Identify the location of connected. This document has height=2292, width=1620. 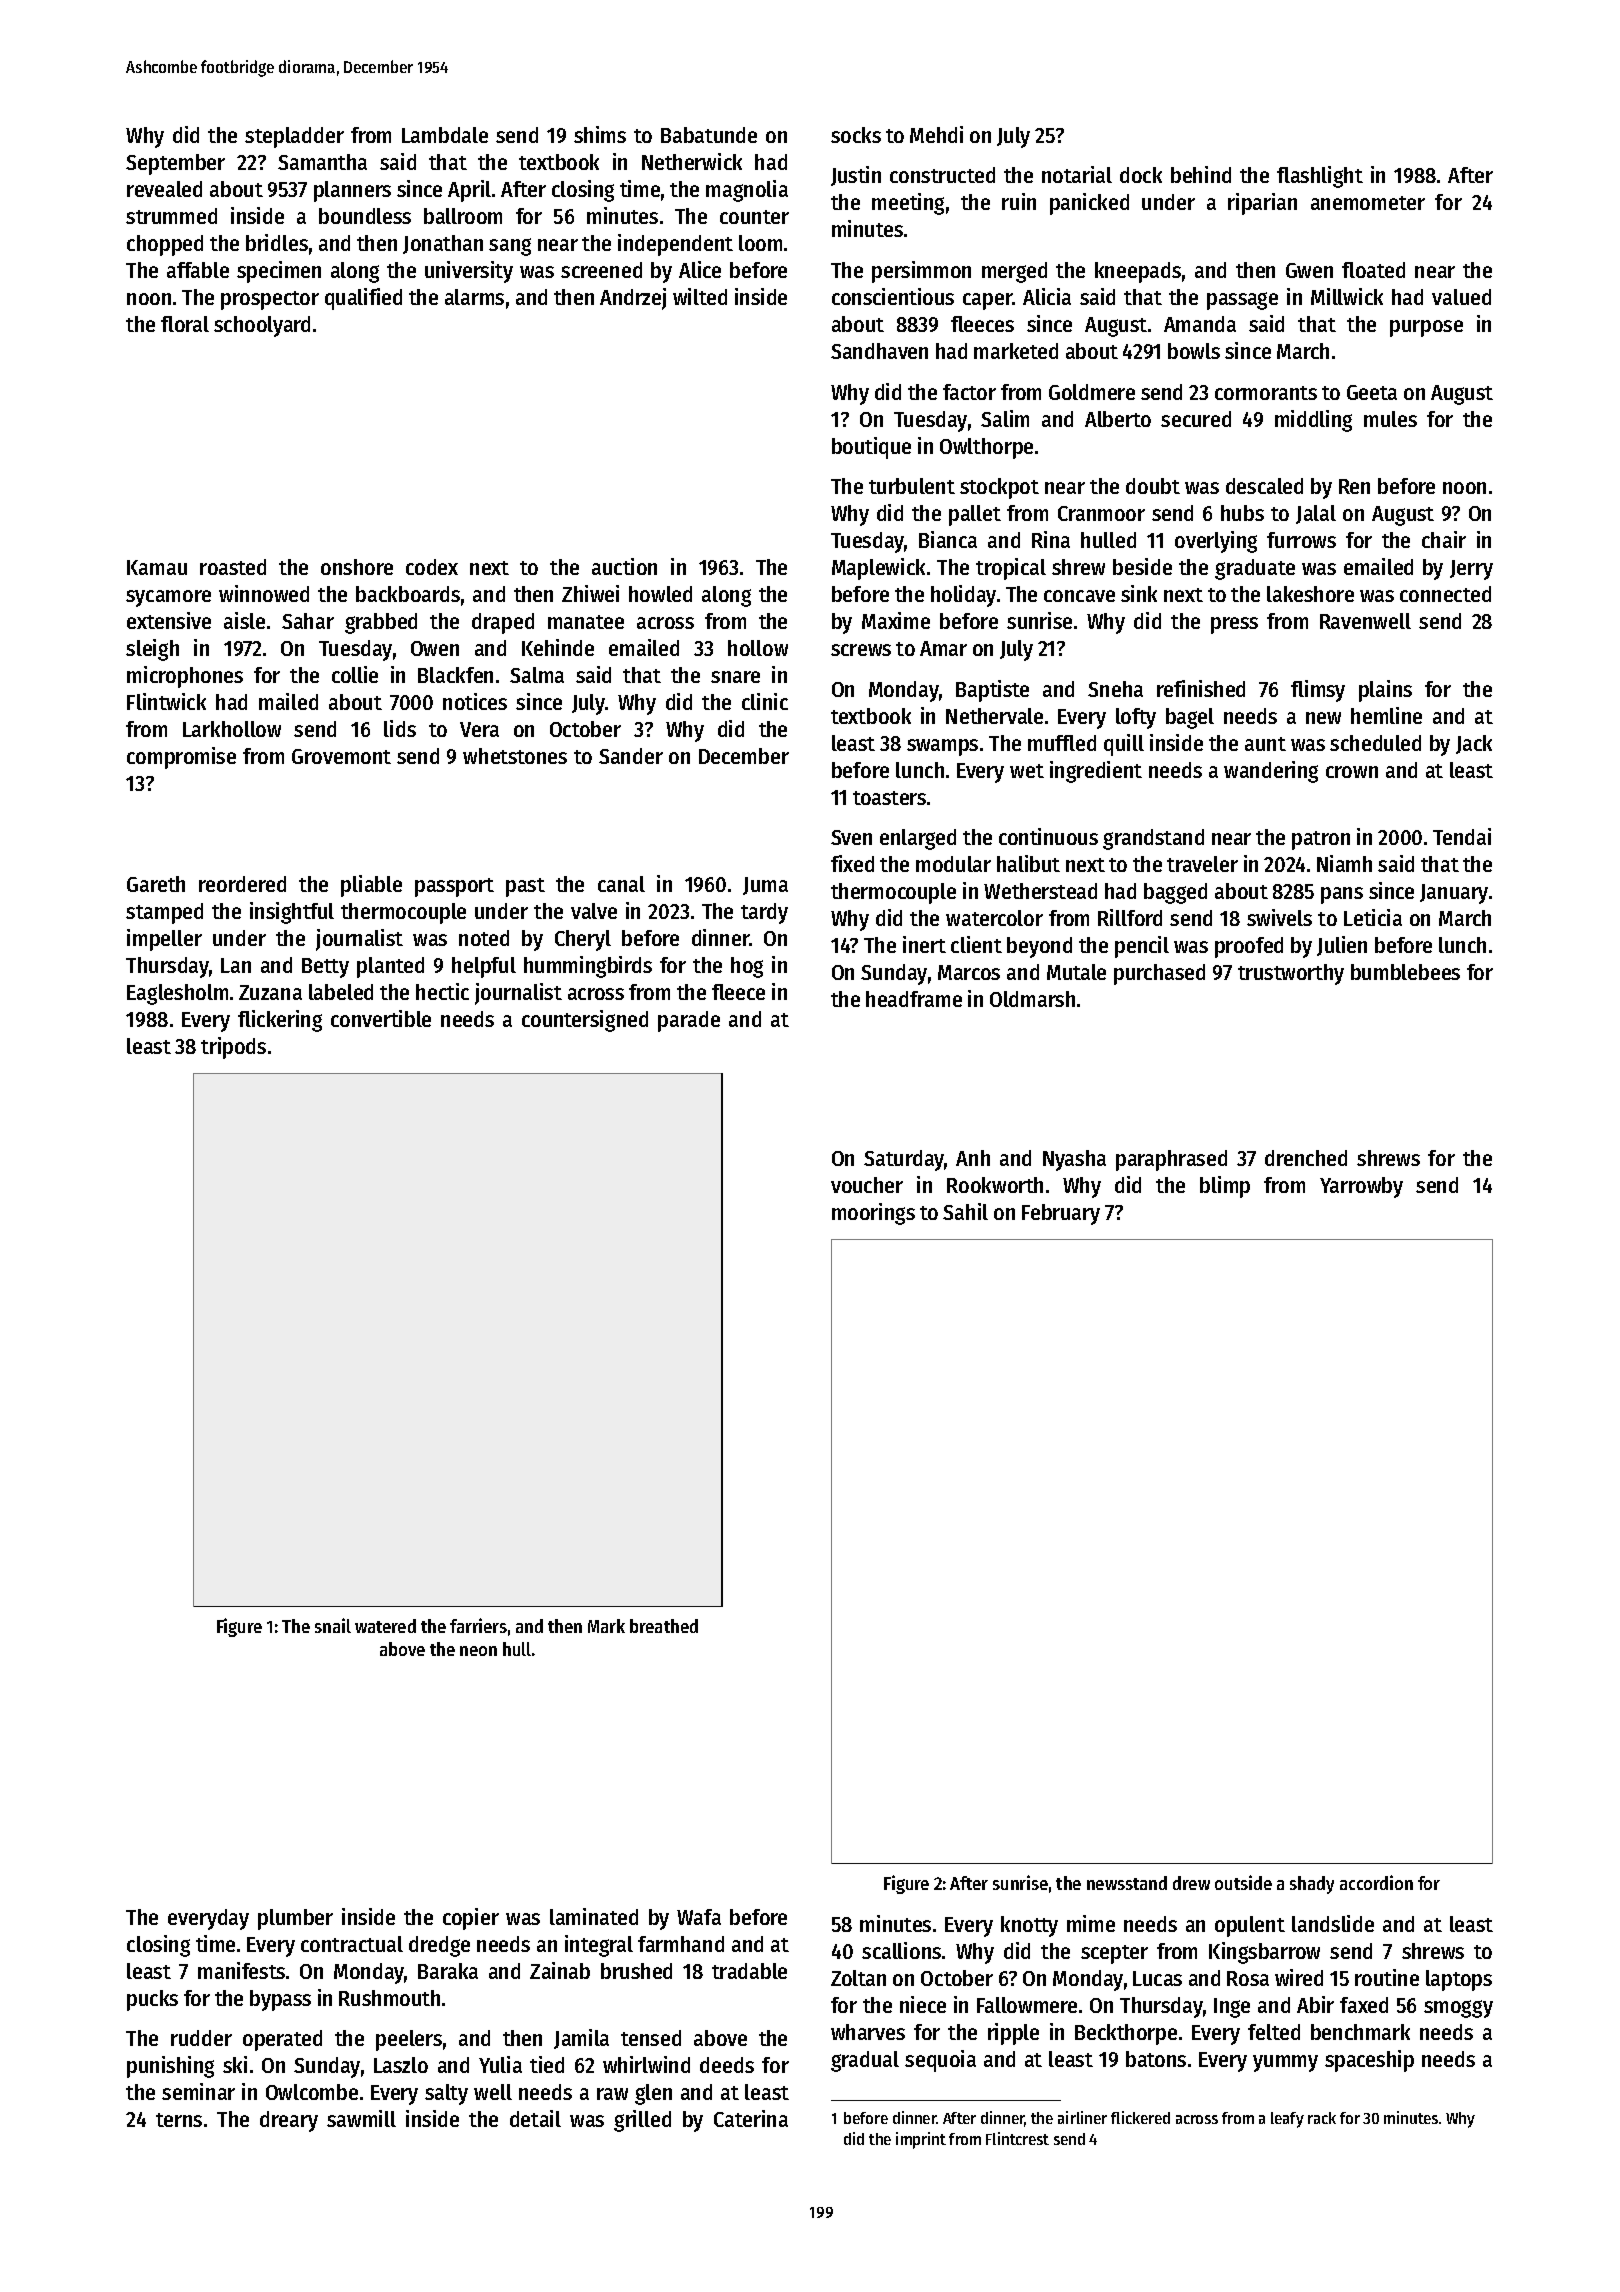
(1445, 594).
